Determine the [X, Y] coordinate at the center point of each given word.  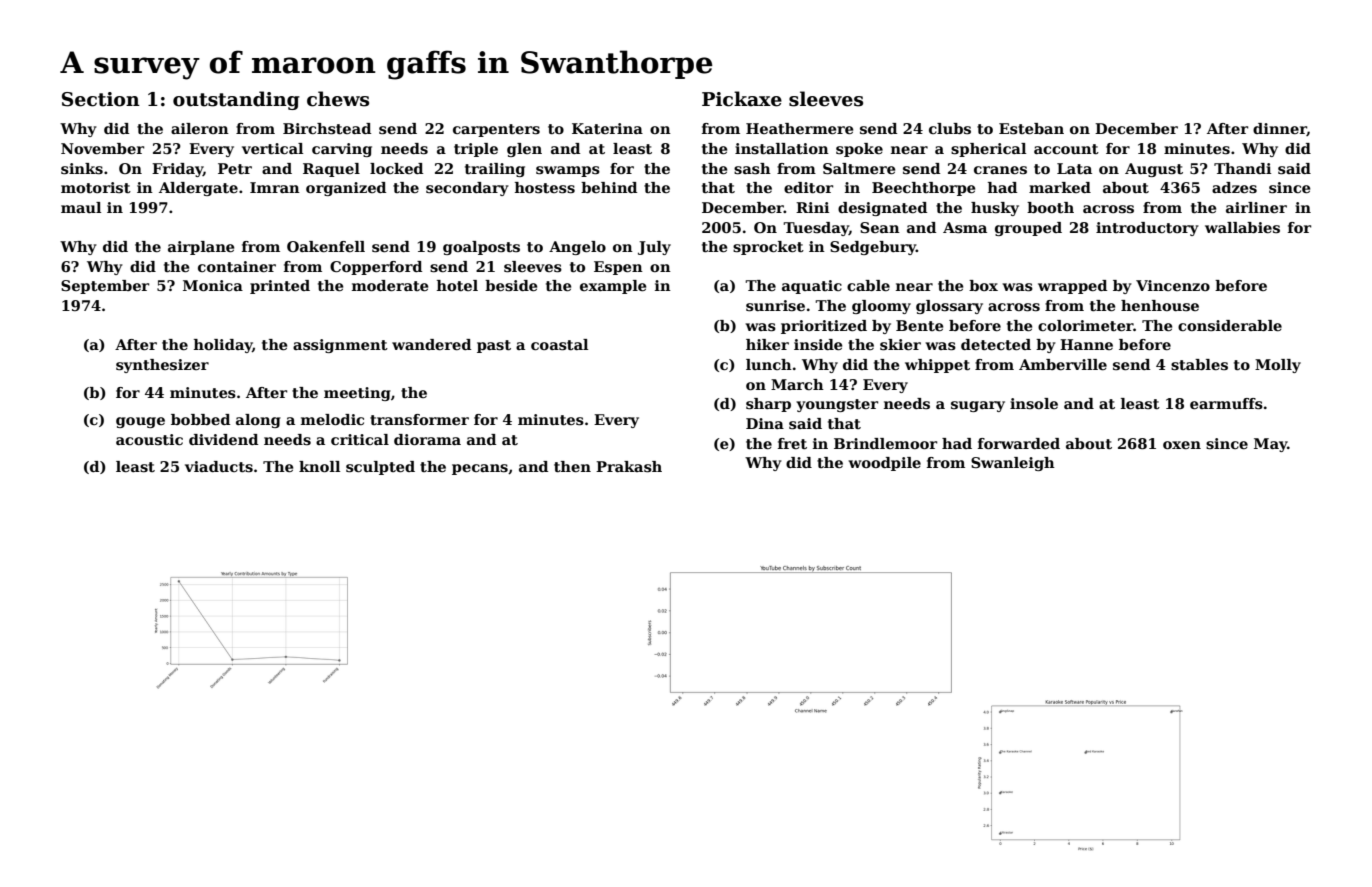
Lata [1074, 168]
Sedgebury [873, 248]
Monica [213, 285]
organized [346, 189]
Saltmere [859, 168]
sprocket [768, 248]
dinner [1280, 129]
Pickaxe [742, 99]
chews [338, 99]
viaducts [219, 466]
